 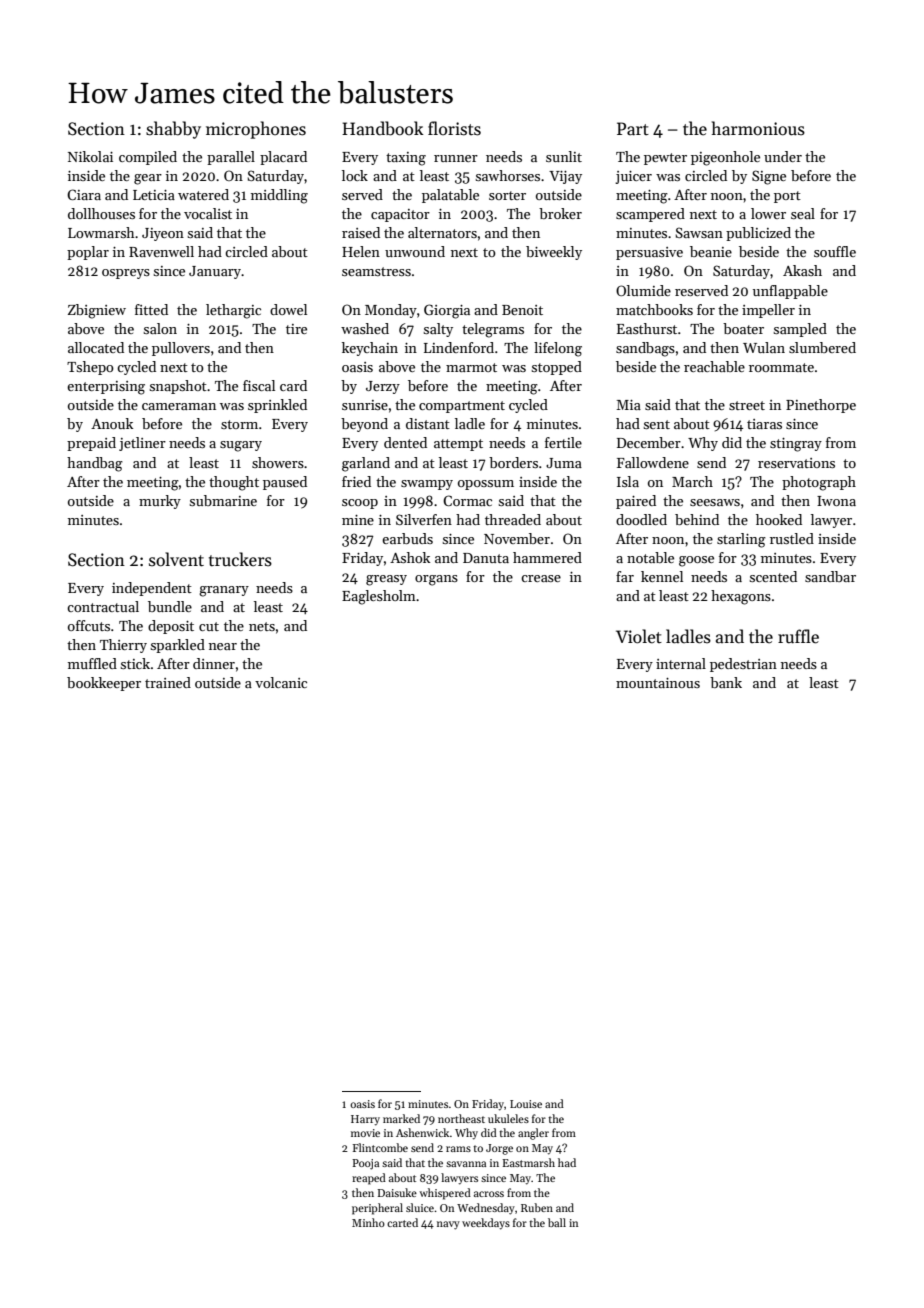 What do you see at coordinates (368, 1222) in the image?
I see `Minho` at bounding box center [368, 1222].
